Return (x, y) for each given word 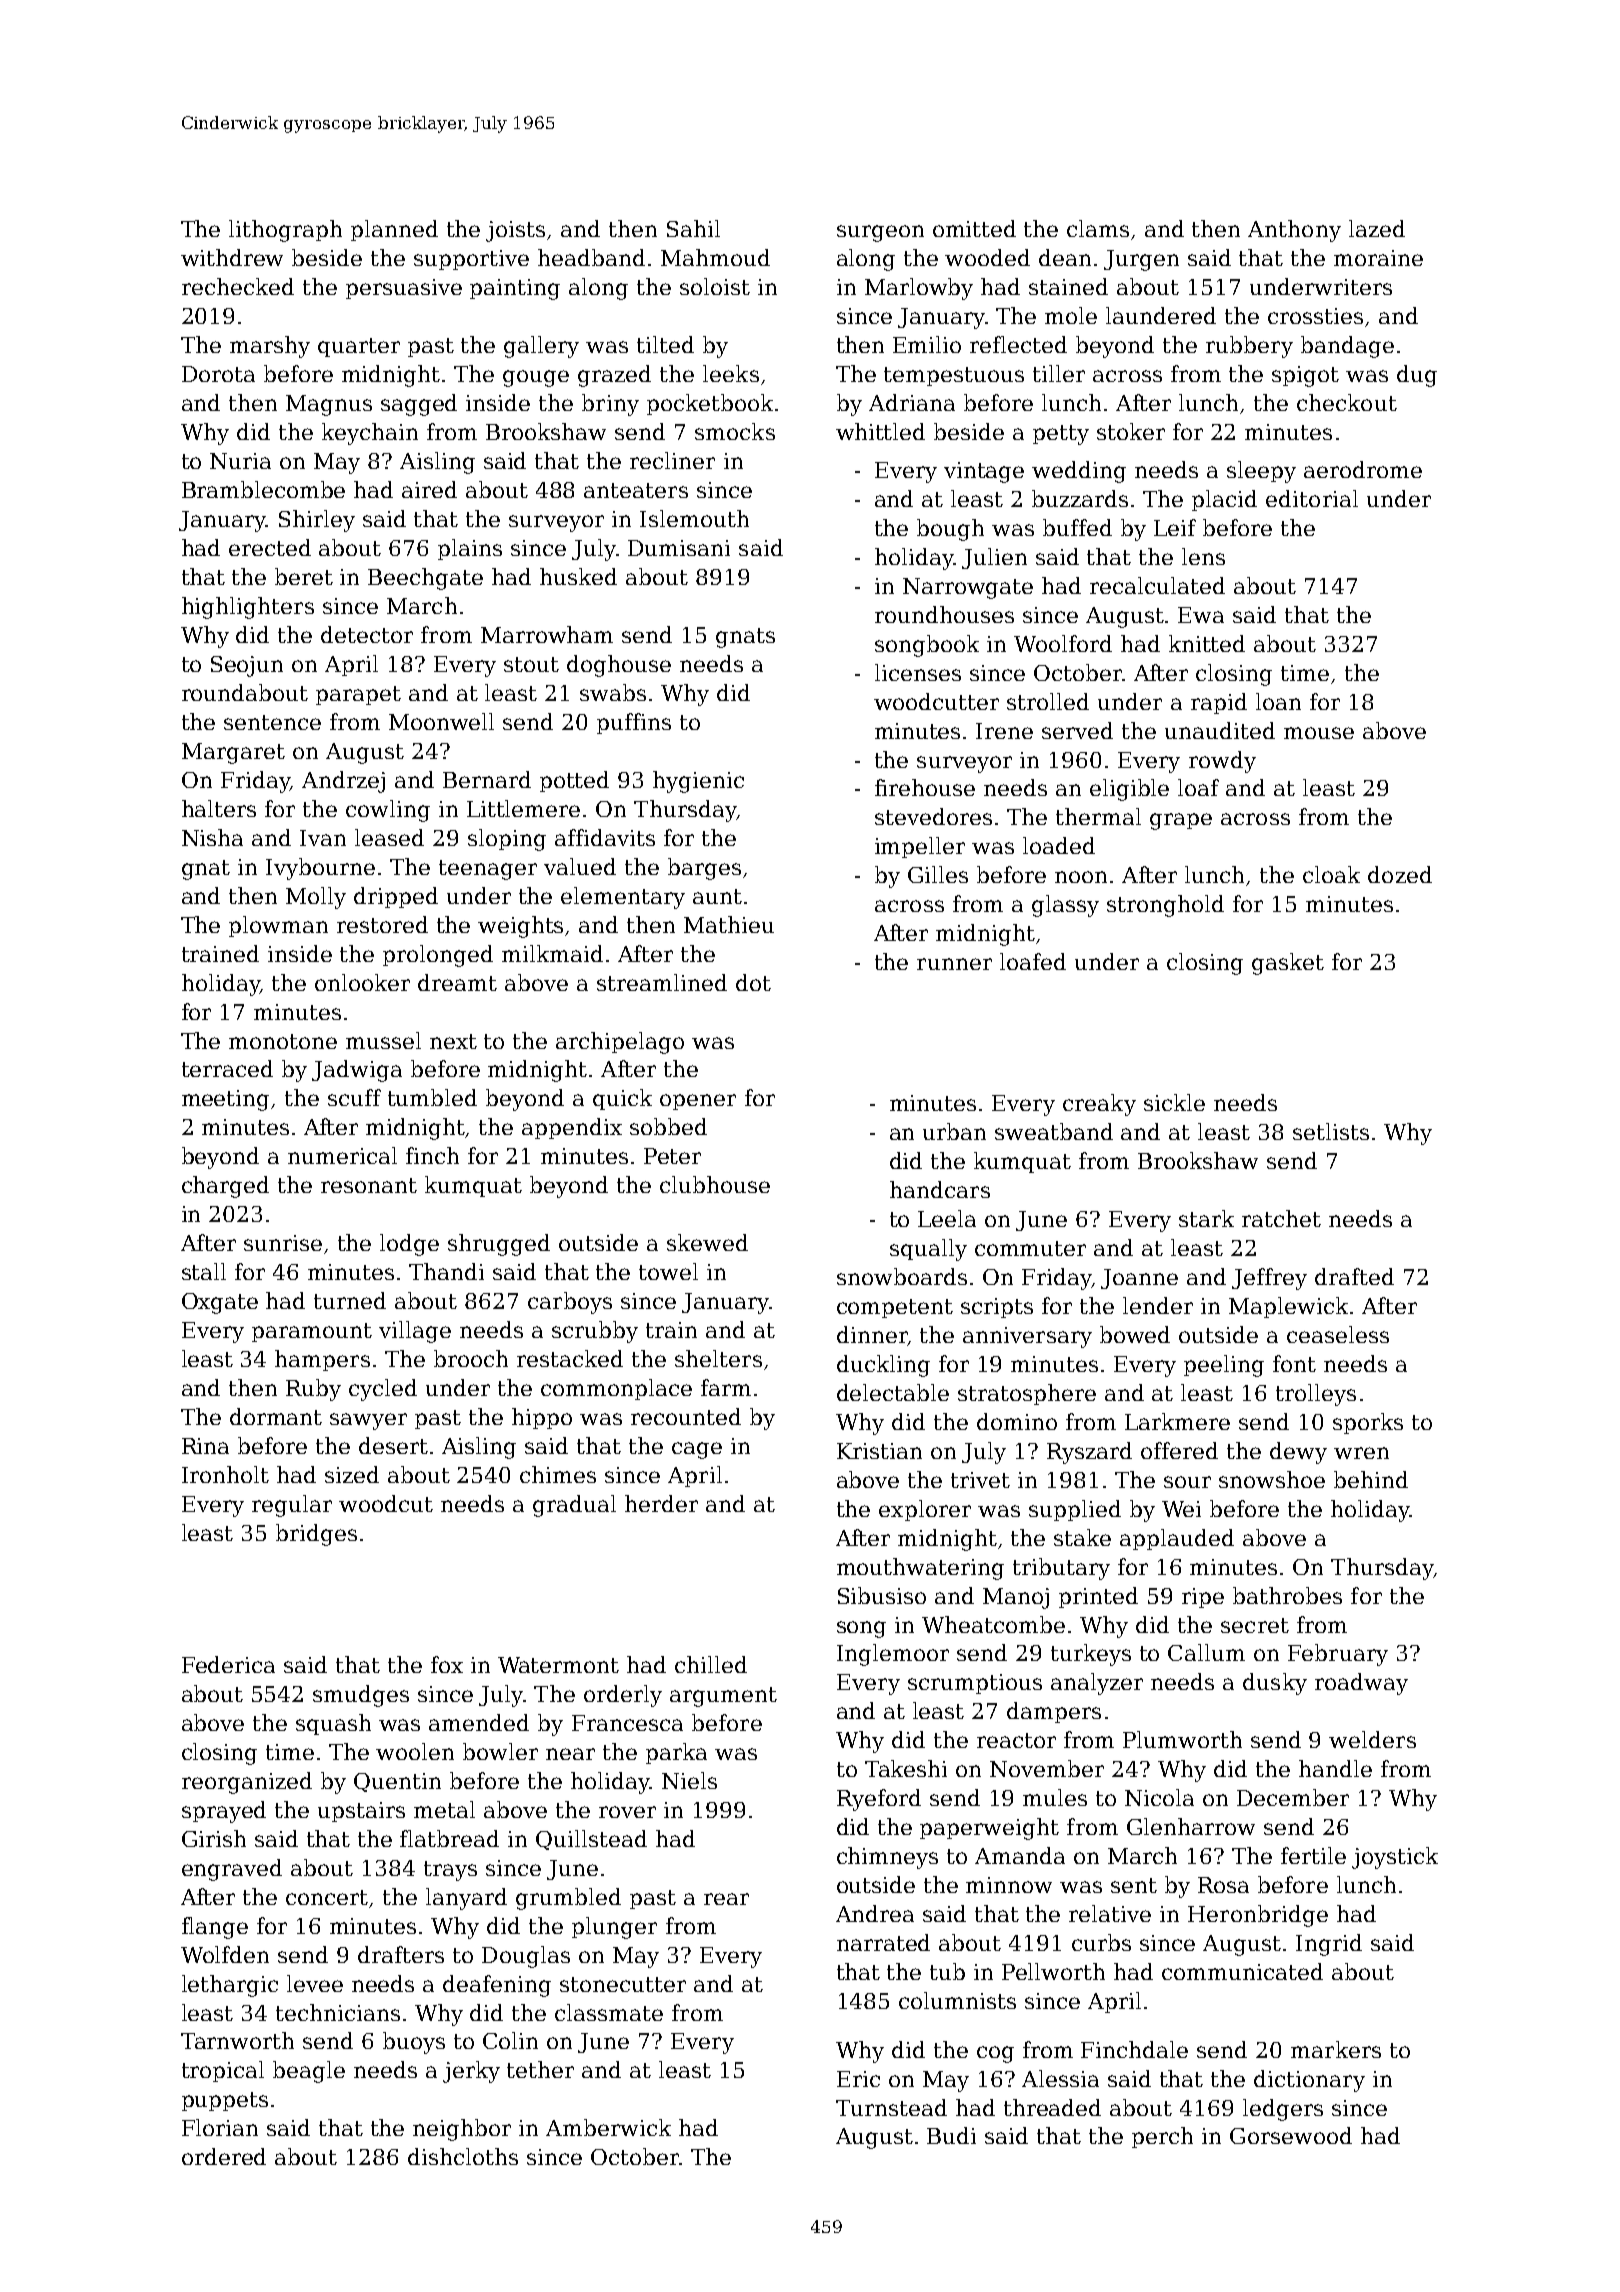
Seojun (247, 666)
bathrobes (1287, 1595)
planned (394, 230)
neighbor (462, 2130)
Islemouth (694, 518)
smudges (361, 1696)
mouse (1319, 733)
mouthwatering (920, 1569)
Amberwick (608, 2127)
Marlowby (919, 289)
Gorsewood (1291, 2135)
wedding (1079, 472)
